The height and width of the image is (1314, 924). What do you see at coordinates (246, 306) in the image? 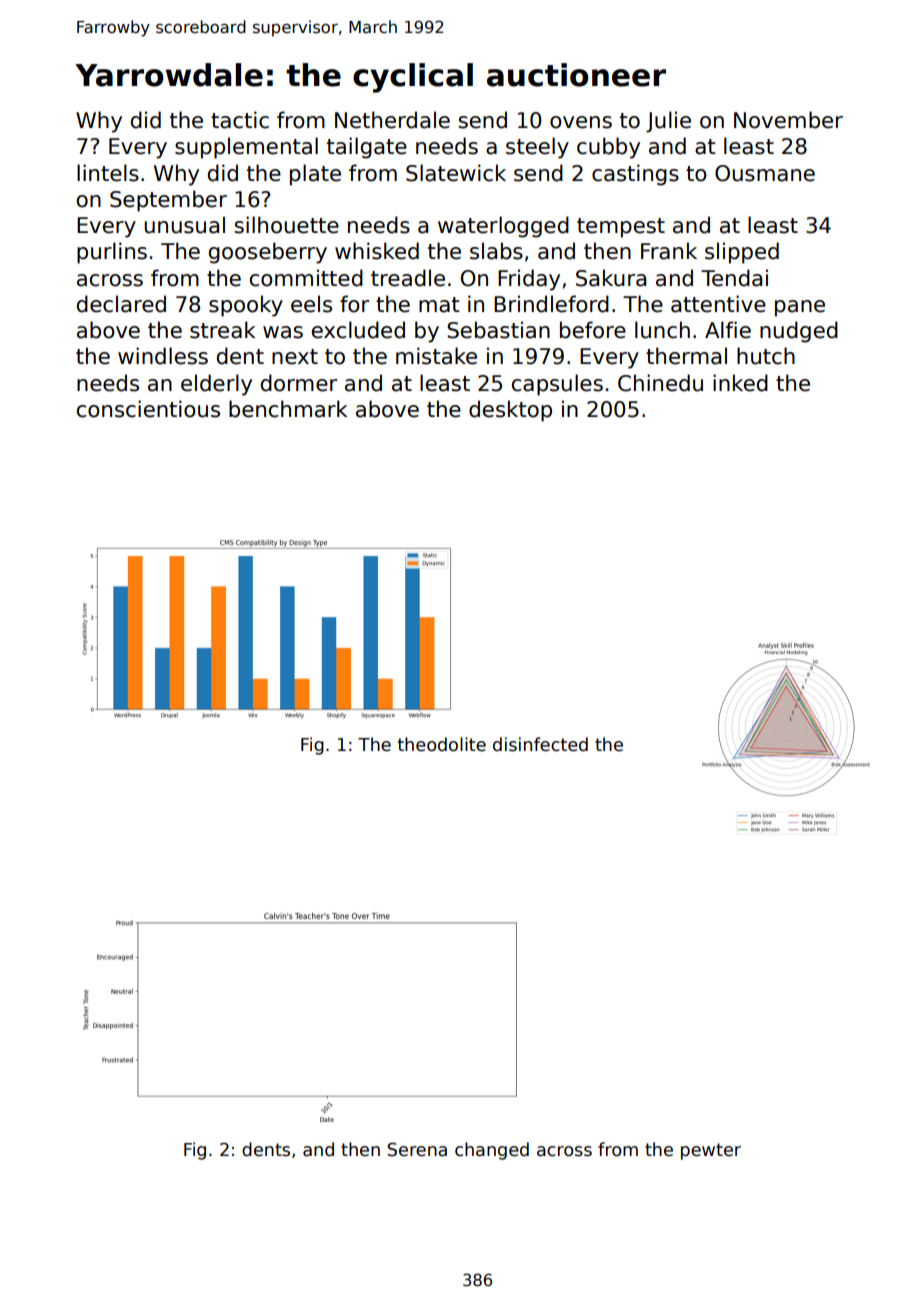
I see `spooky` at bounding box center [246, 306].
